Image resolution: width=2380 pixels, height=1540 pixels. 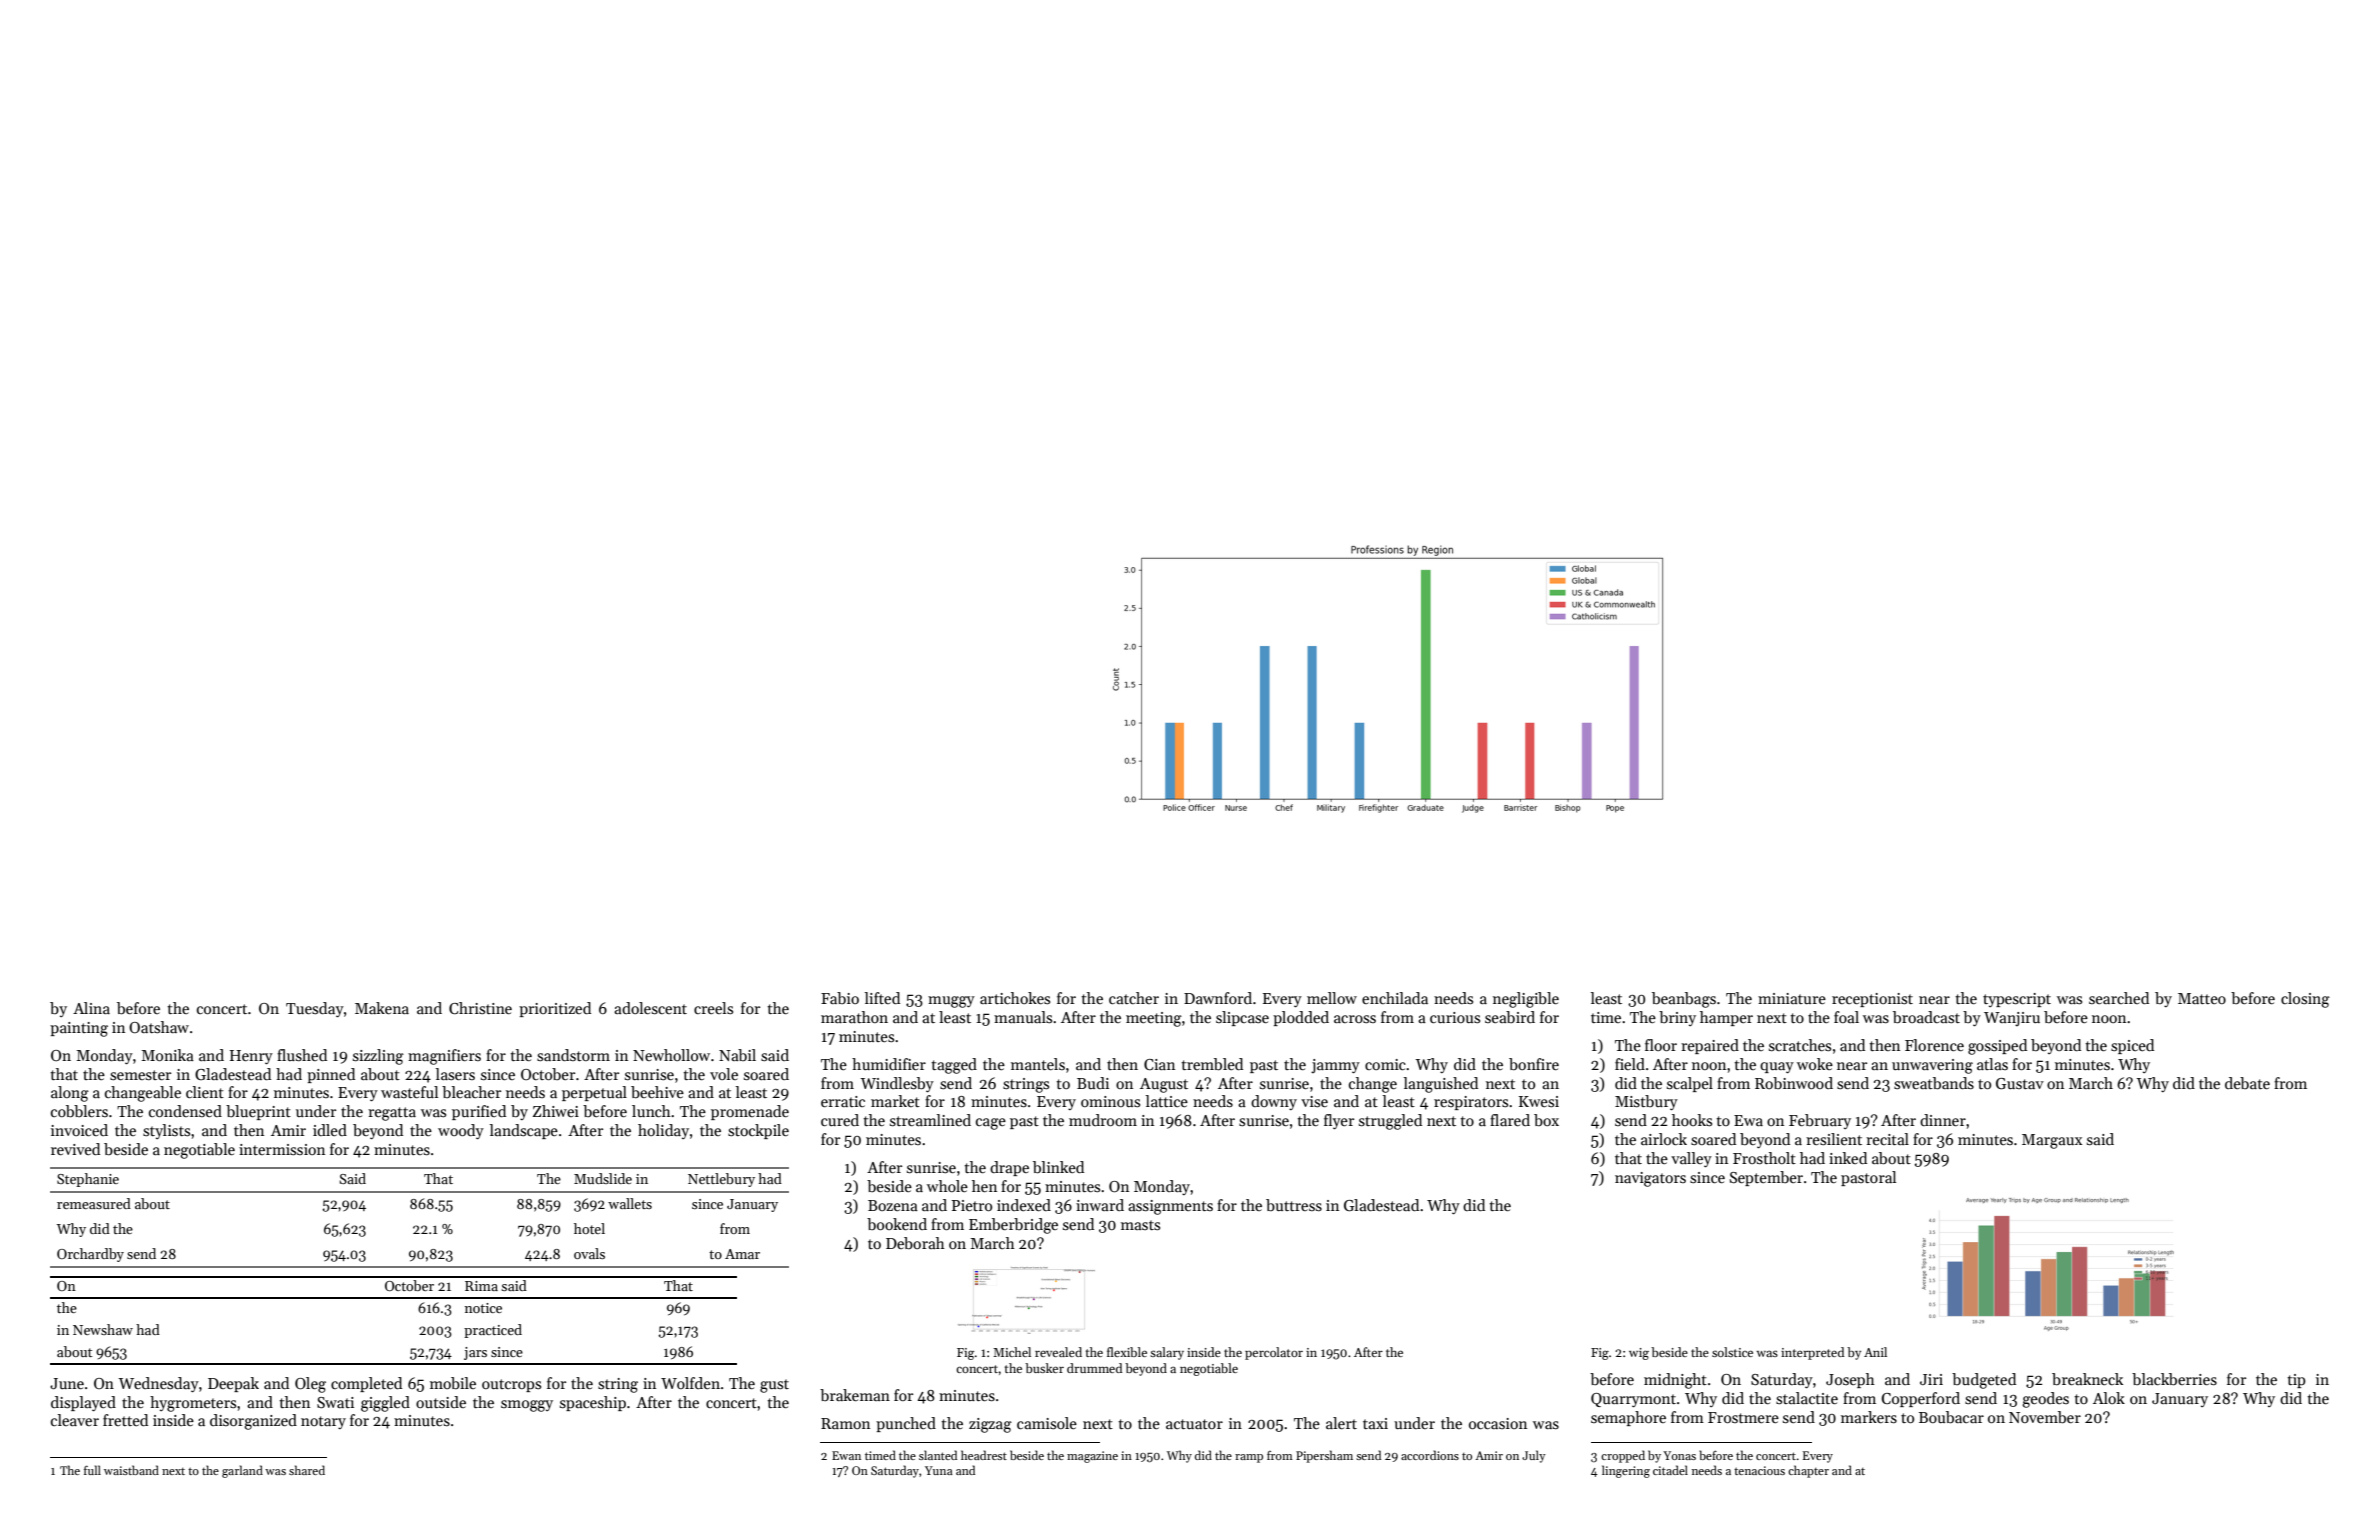 I want to click on Mistbury, so click(x=1646, y=1102).
